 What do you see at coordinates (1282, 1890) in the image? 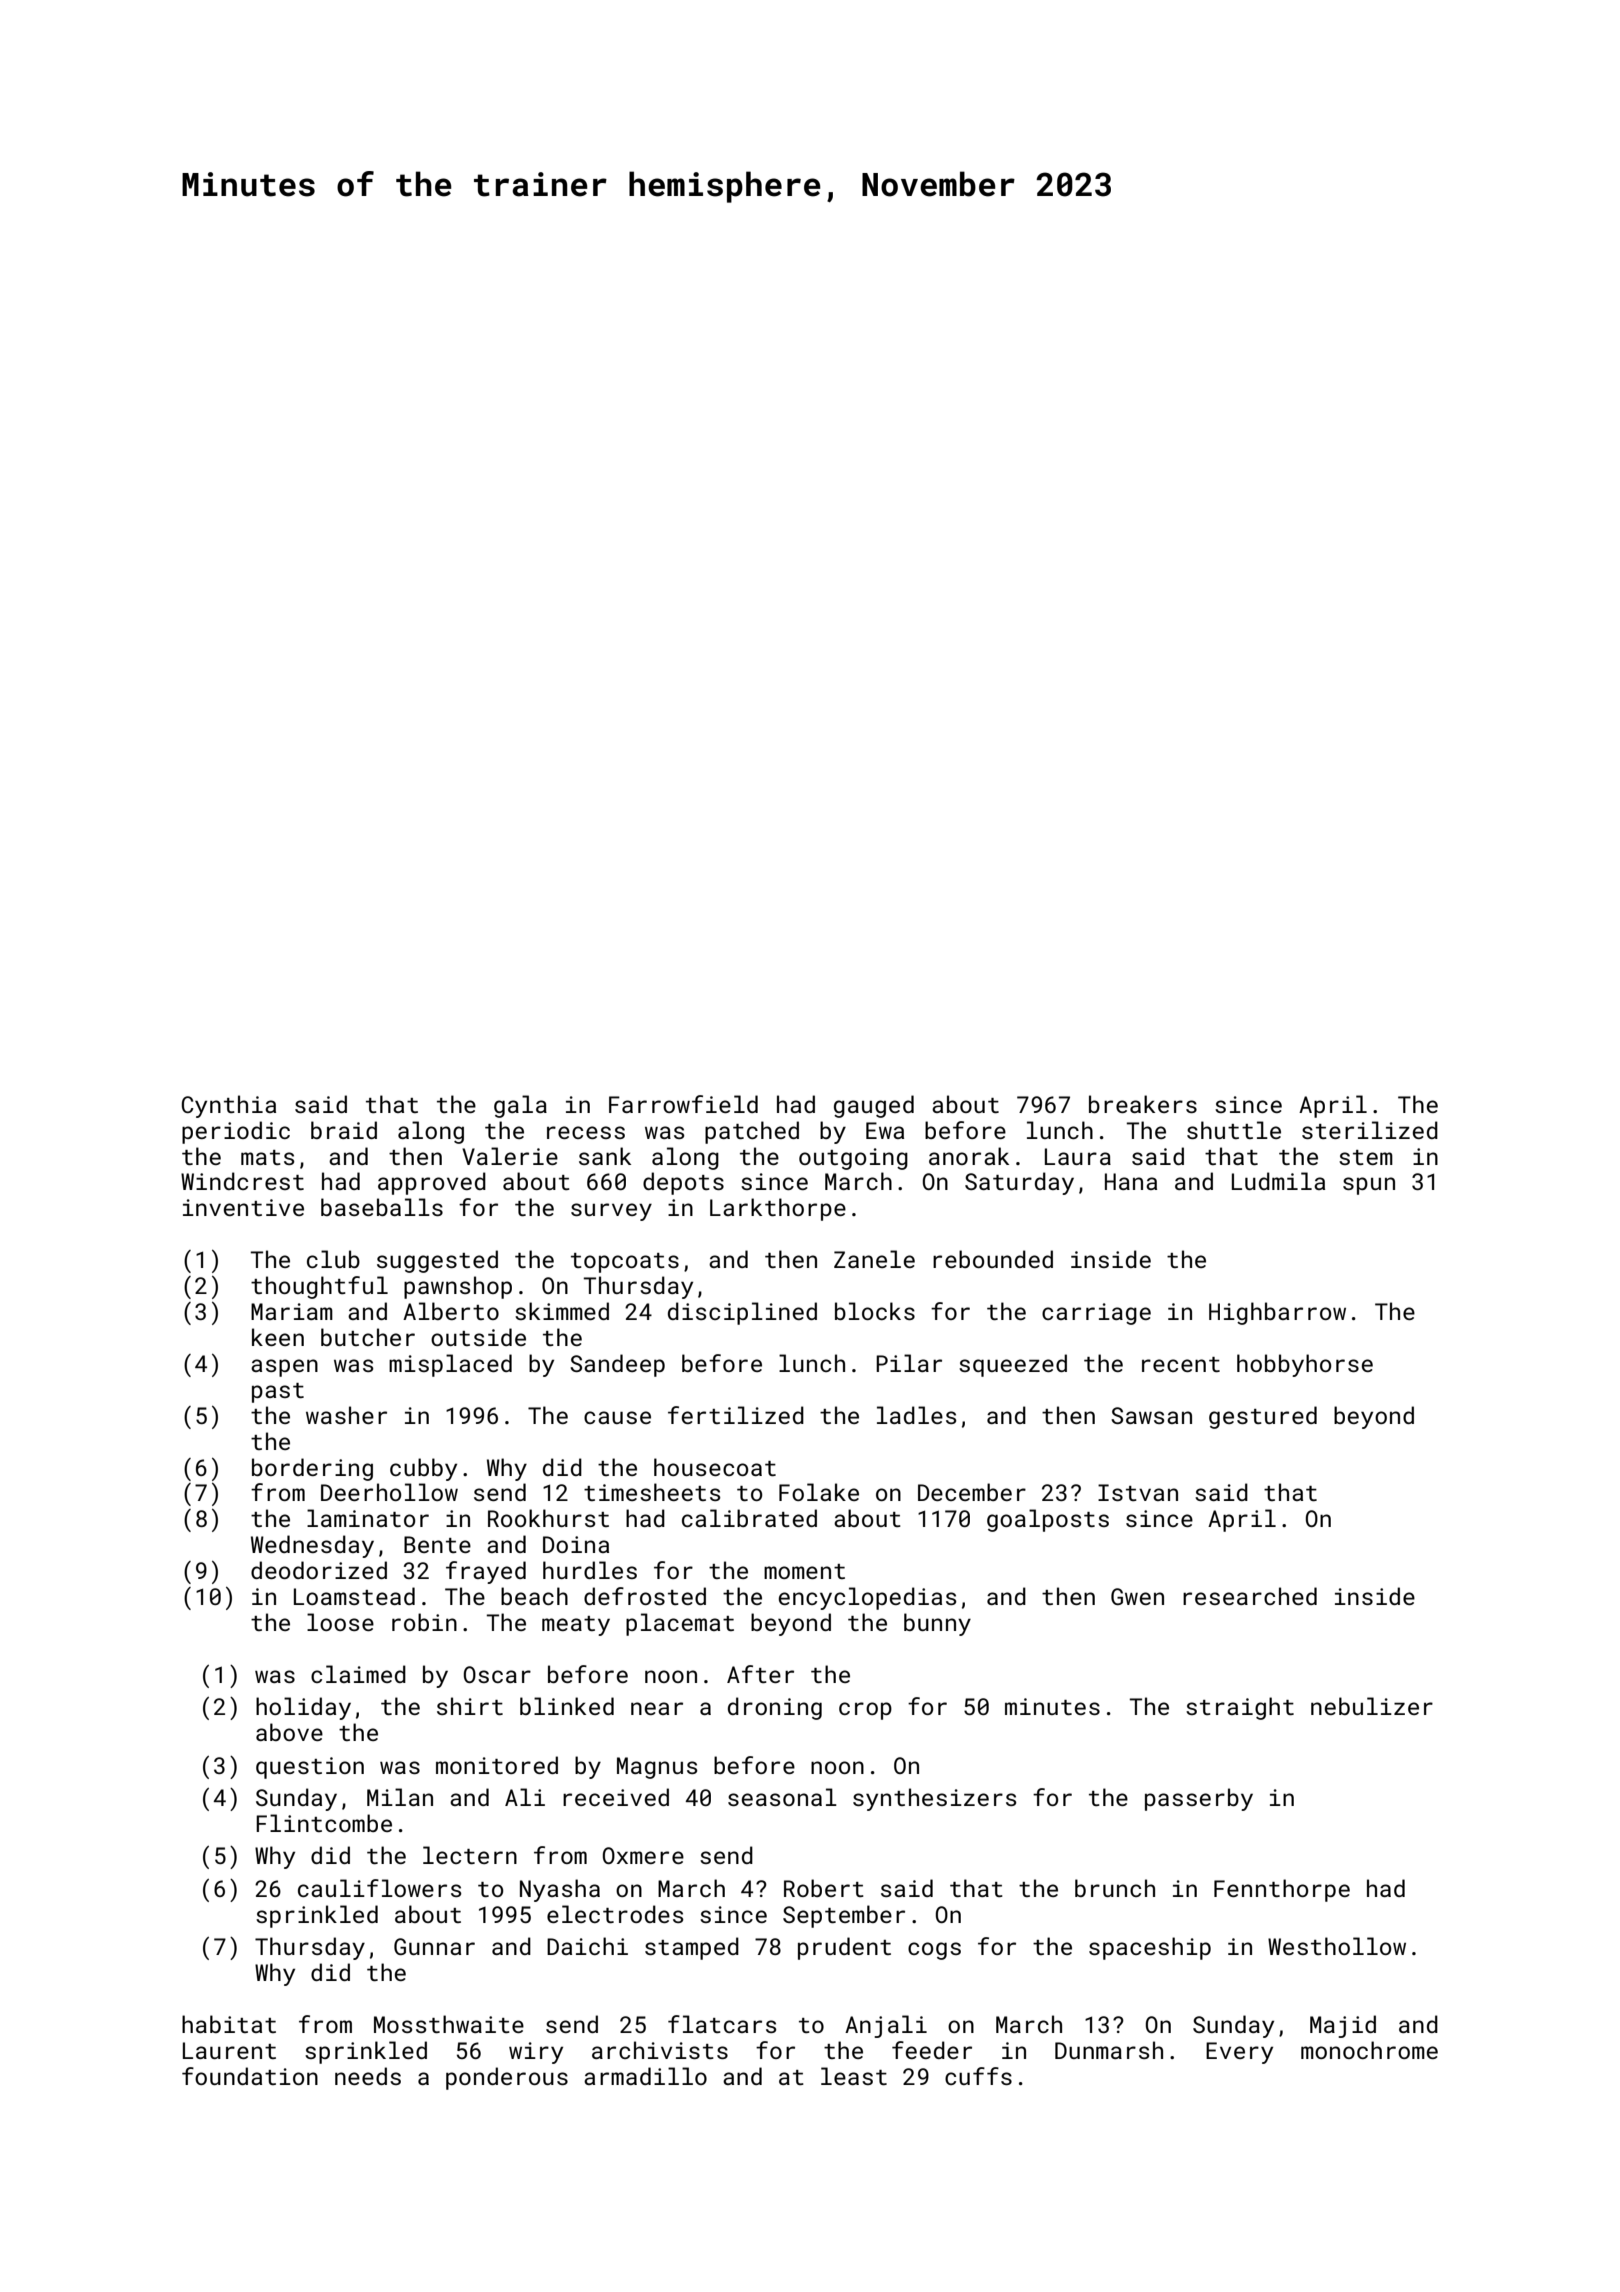
I see `Fennthorpe` at bounding box center [1282, 1890].
